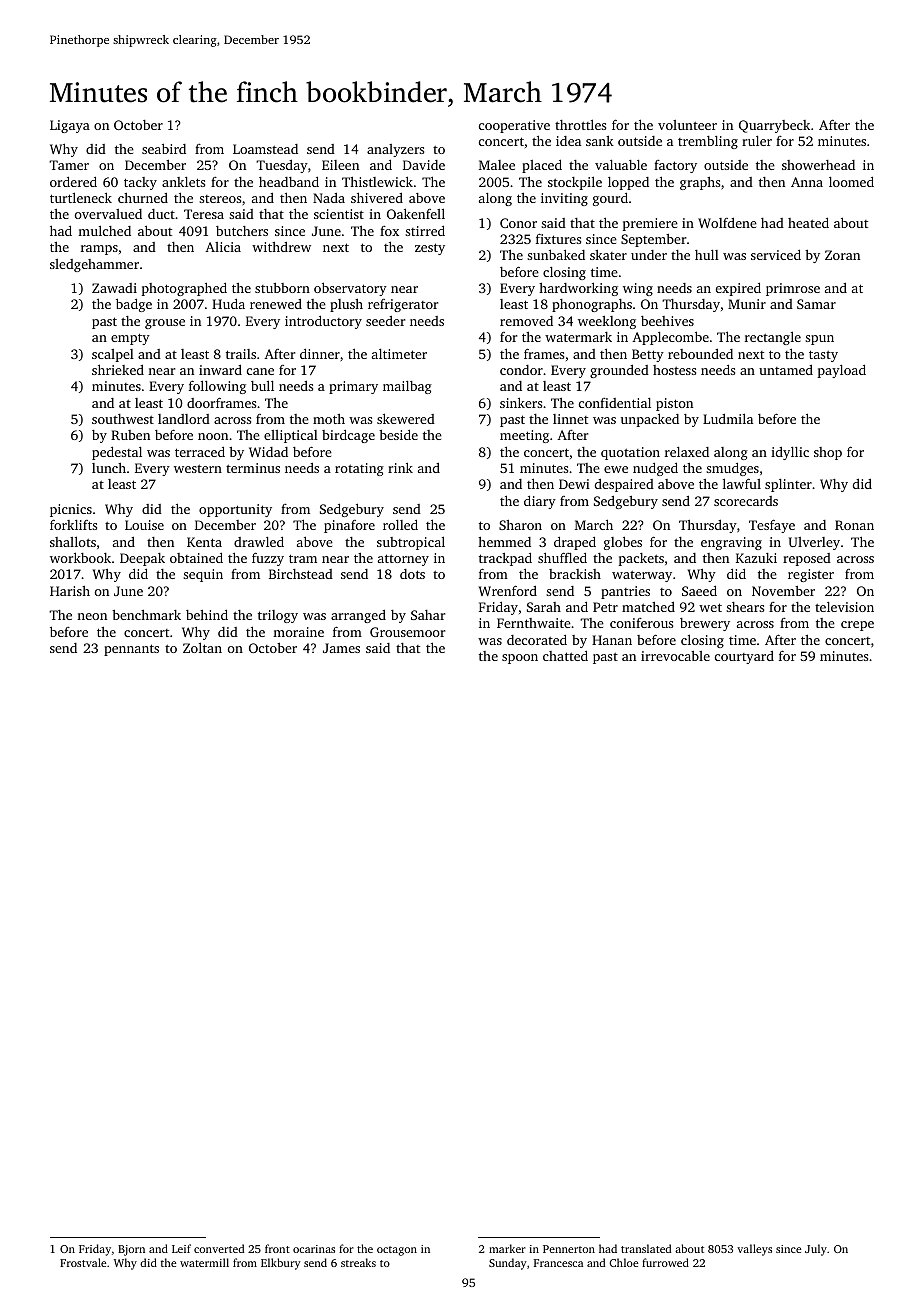 The height and width of the screenshot is (1308, 924). I want to click on cooperative, so click(514, 126).
